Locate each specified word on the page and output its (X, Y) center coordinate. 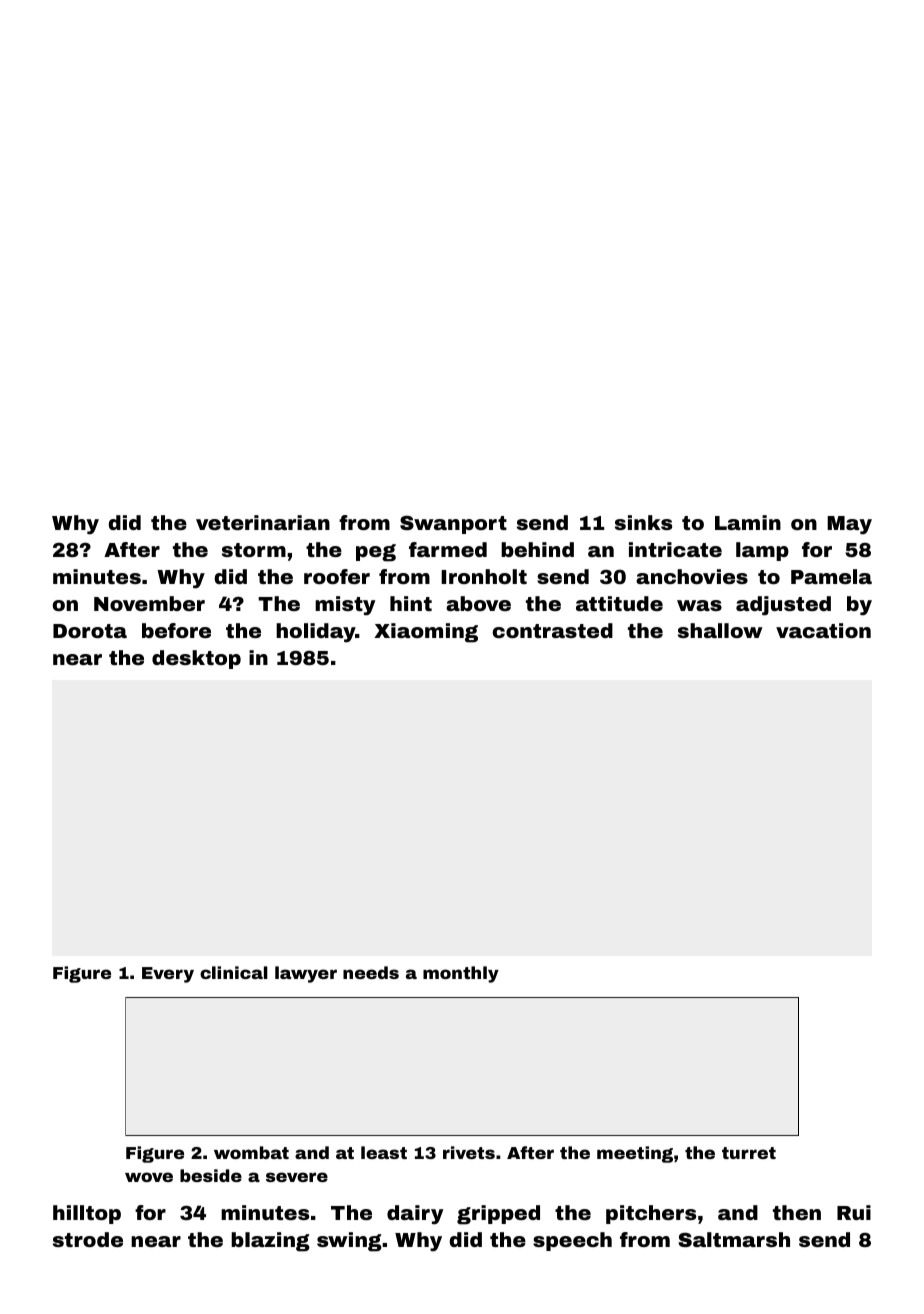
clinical (234, 972)
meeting (635, 1154)
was (699, 605)
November (149, 603)
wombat (251, 1152)
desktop (196, 659)
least (384, 1152)
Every (168, 975)
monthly (461, 974)
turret (749, 1153)
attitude (619, 603)
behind (537, 549)
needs (371, 972)
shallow (720, 630)
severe (297, 1177)
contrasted (553, 630)
